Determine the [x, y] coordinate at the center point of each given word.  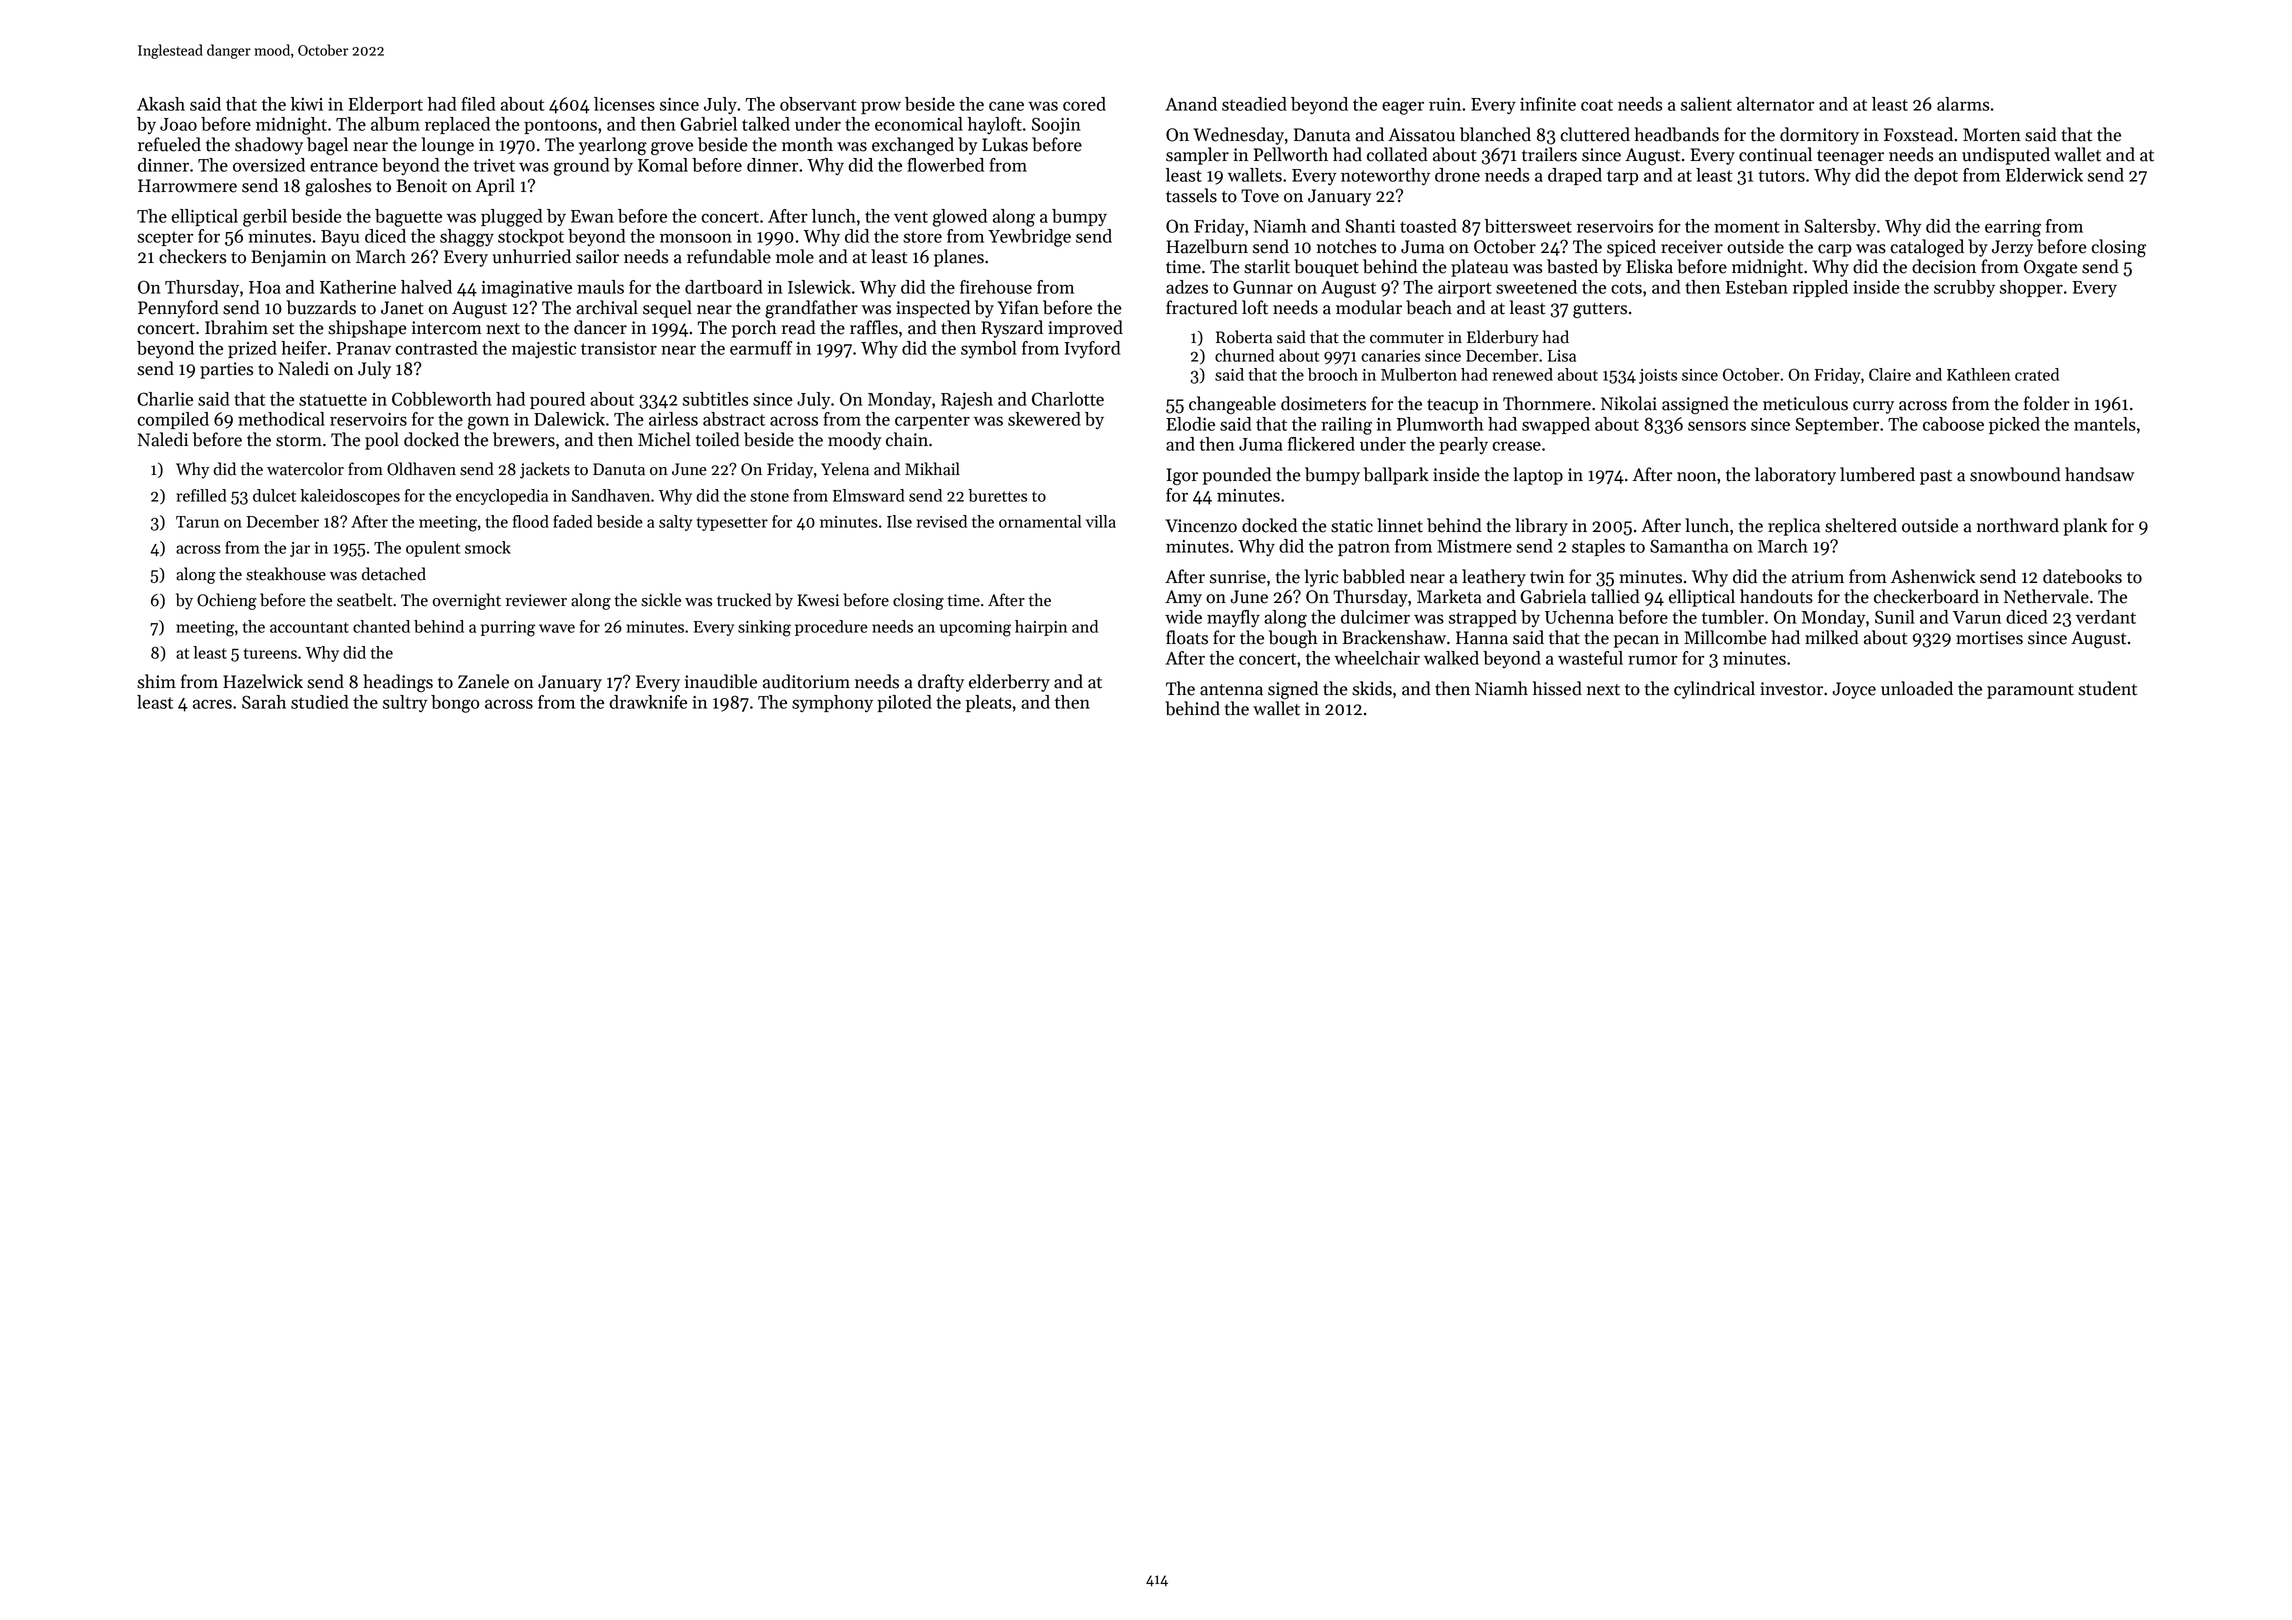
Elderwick [2044, 175]
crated [2037, 374]
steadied [1254, 104]
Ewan [592, 216]
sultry [405, 704]
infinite [1548, 104]
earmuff [761, 348]
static [1352, 526]
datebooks [2082, 576]
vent [911, 217]
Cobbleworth [442, 399]
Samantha [1689, 546]
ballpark [1396, 476]
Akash [161, 104]
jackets [545, 470]
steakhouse [286, 574]
